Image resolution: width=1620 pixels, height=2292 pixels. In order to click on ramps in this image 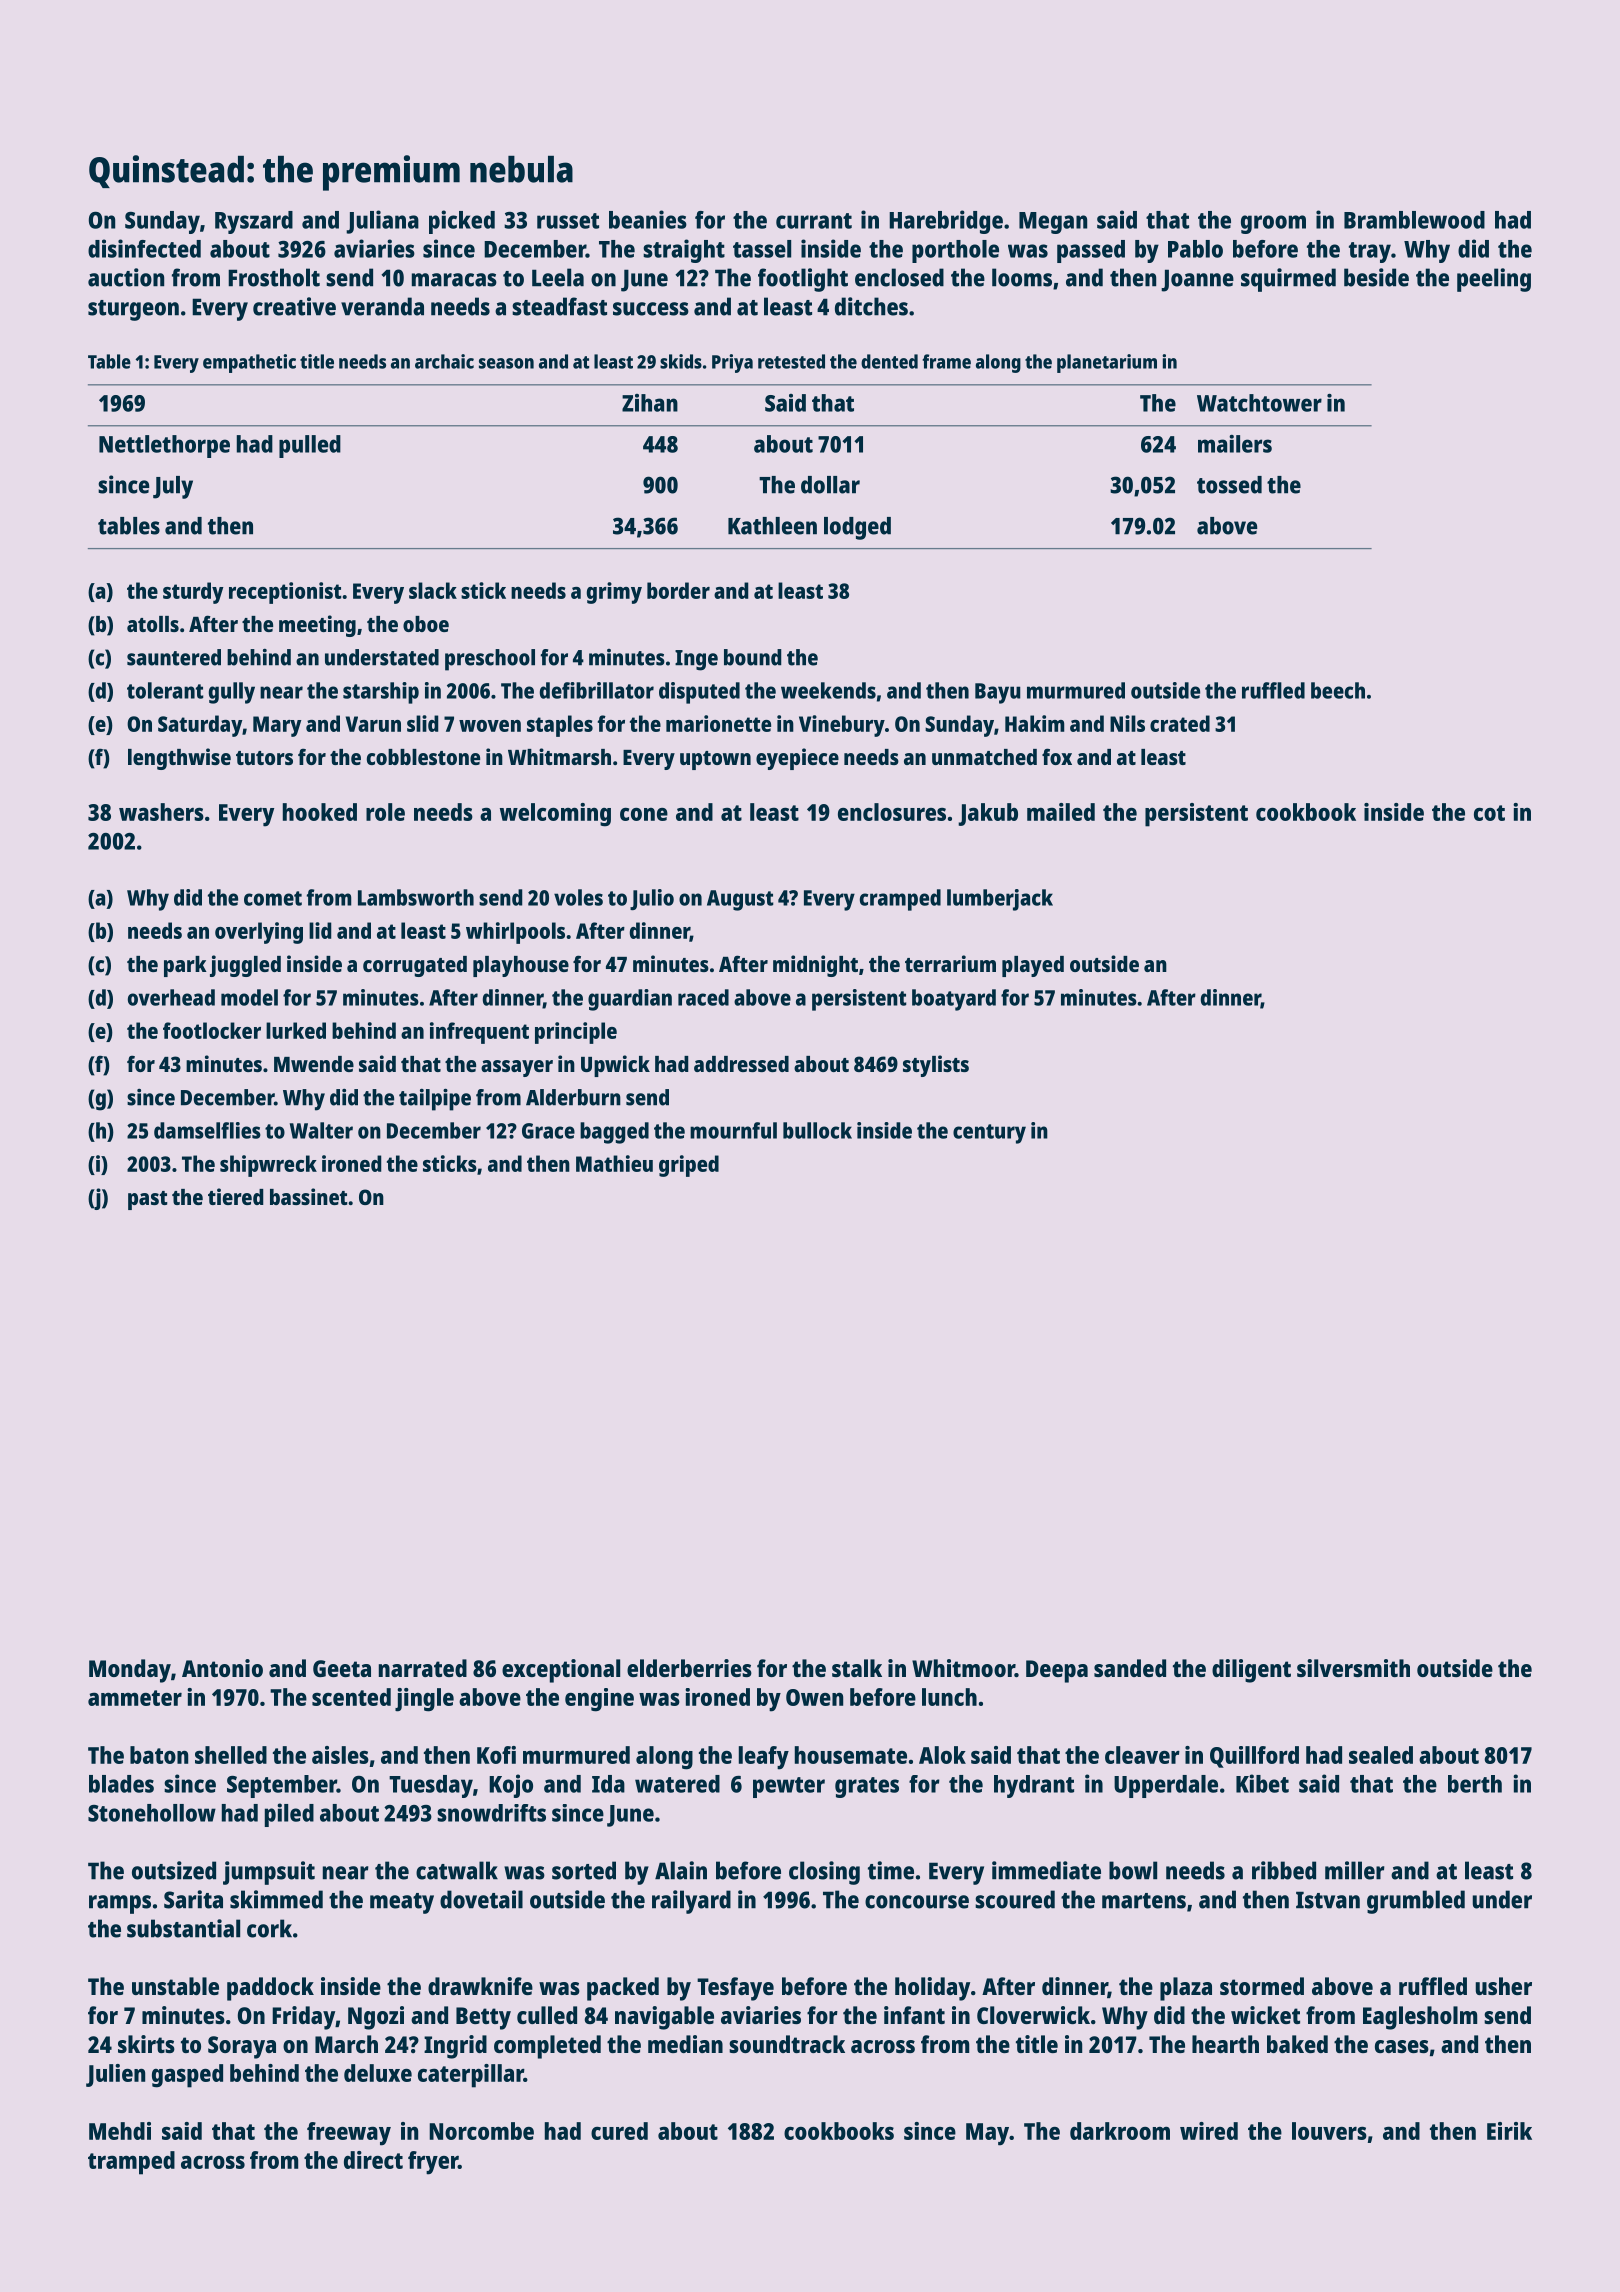, I will do `click(120, 1904)`.
